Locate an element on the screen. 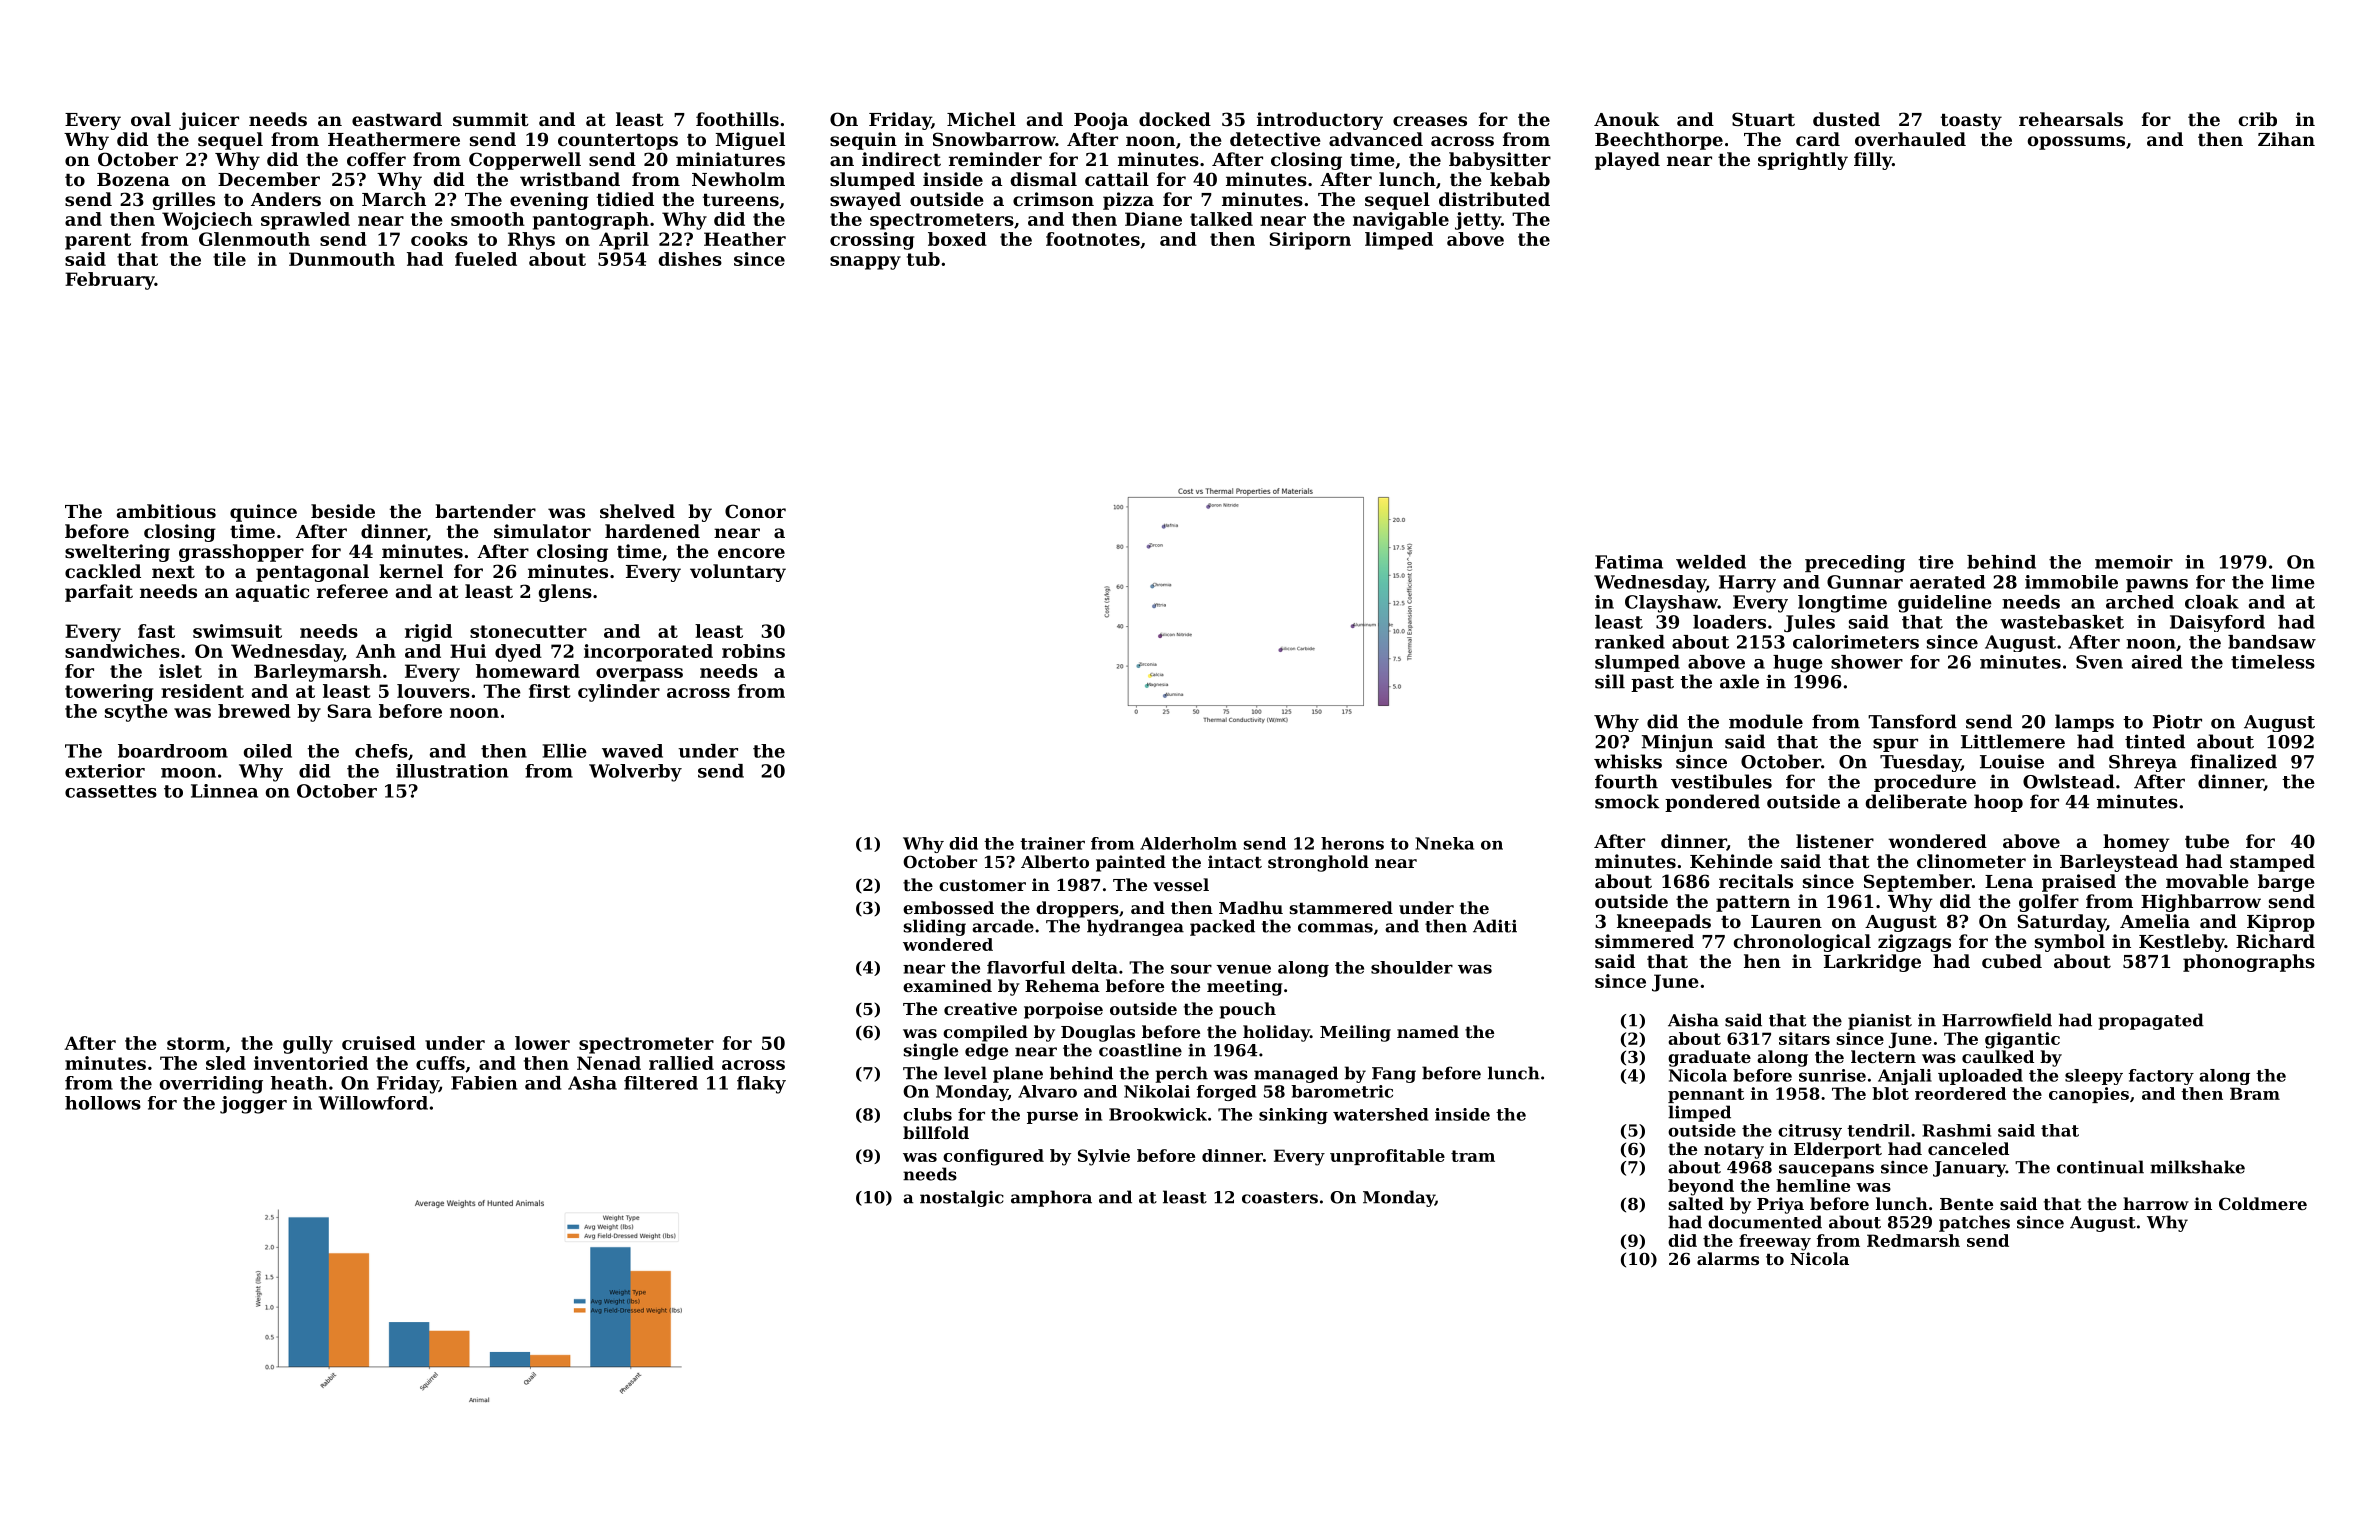  barge is located at coordinates (2286, 883).
